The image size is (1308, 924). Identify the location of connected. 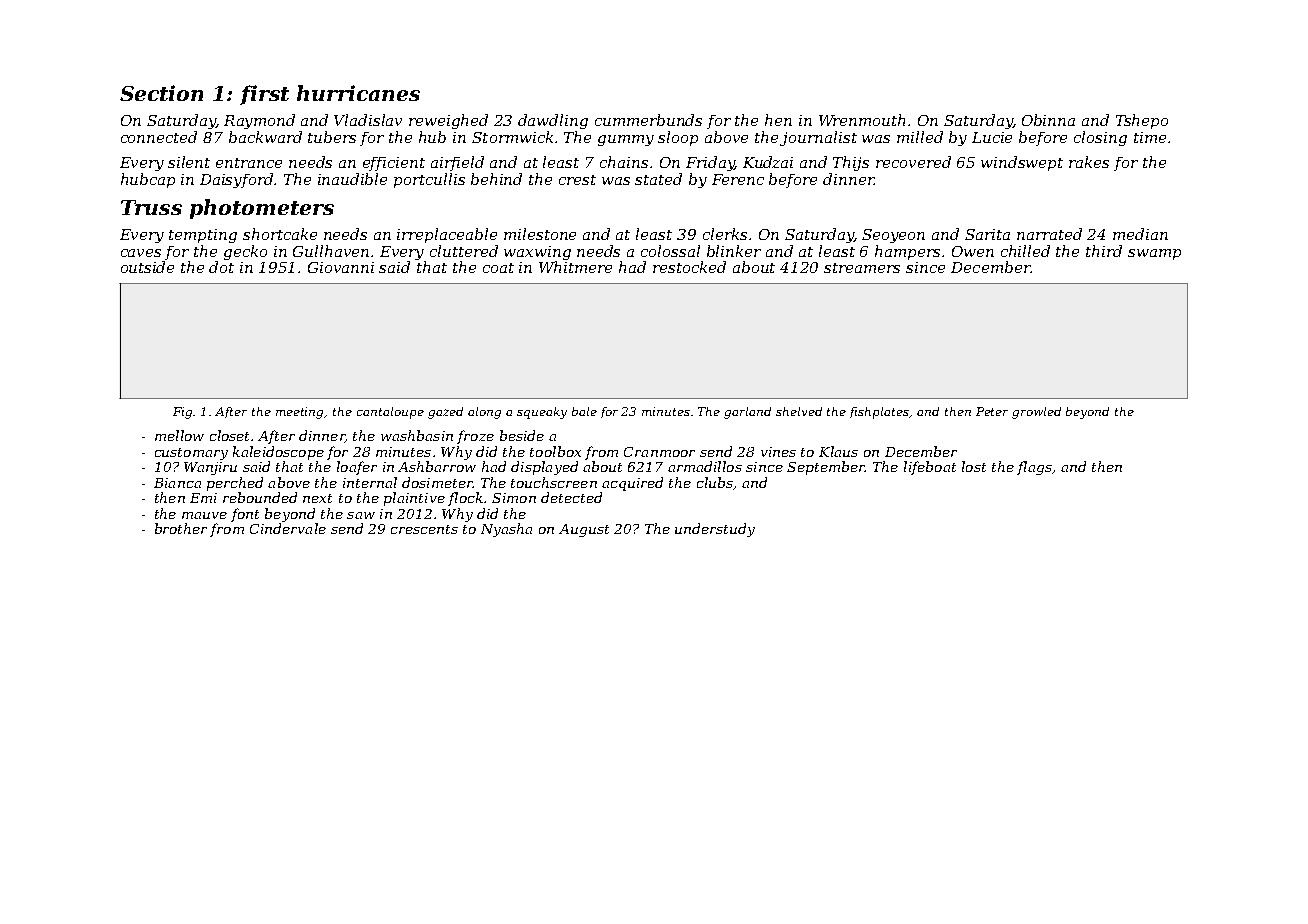
(159, 137).
